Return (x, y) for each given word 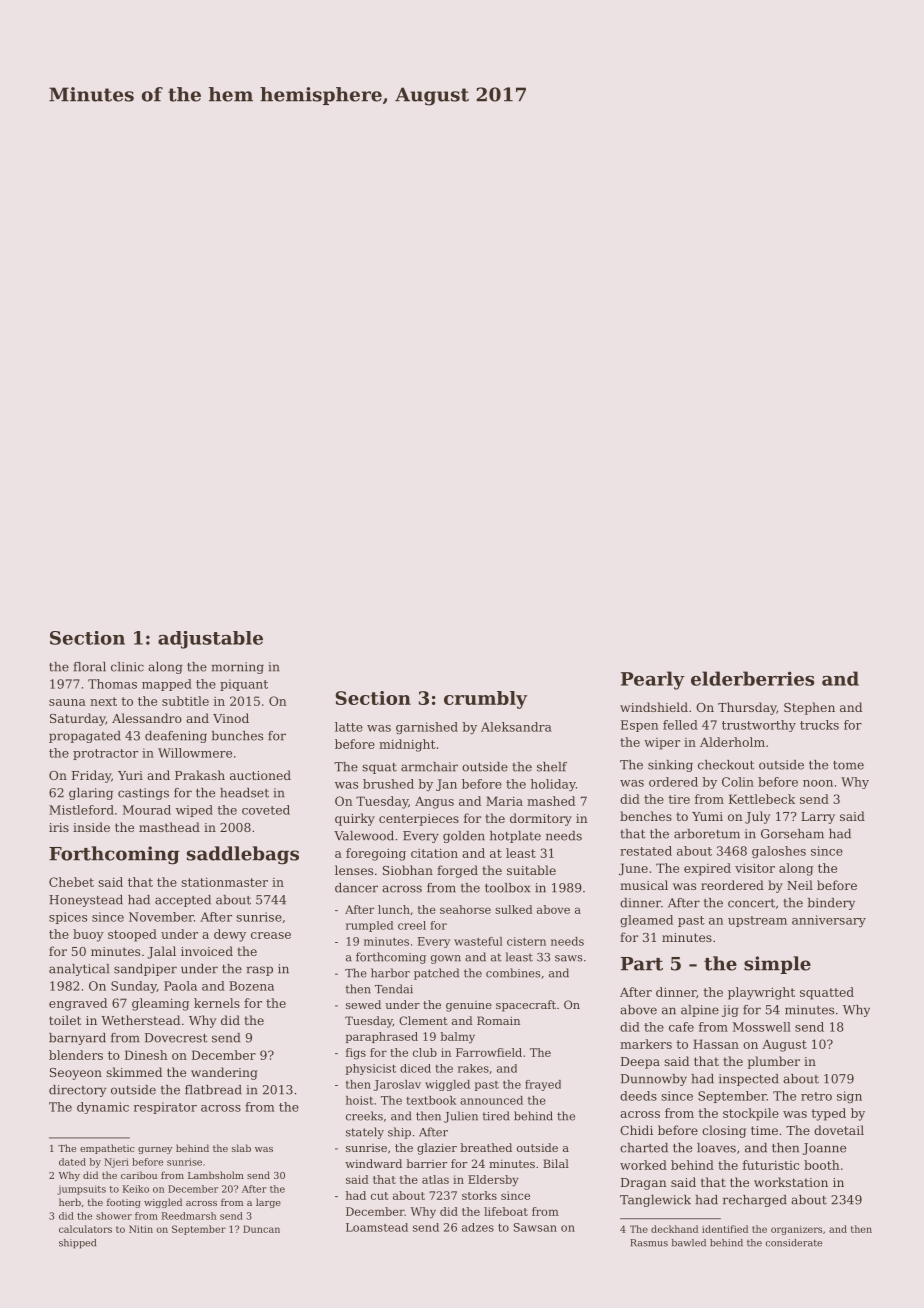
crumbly (485, 700)
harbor (390, 973)
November (161, 917)
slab (241, 1148)
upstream (757, 921)
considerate (794, 1243)
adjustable (210, 640)
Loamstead (377, 1227)
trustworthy (759, 726)
